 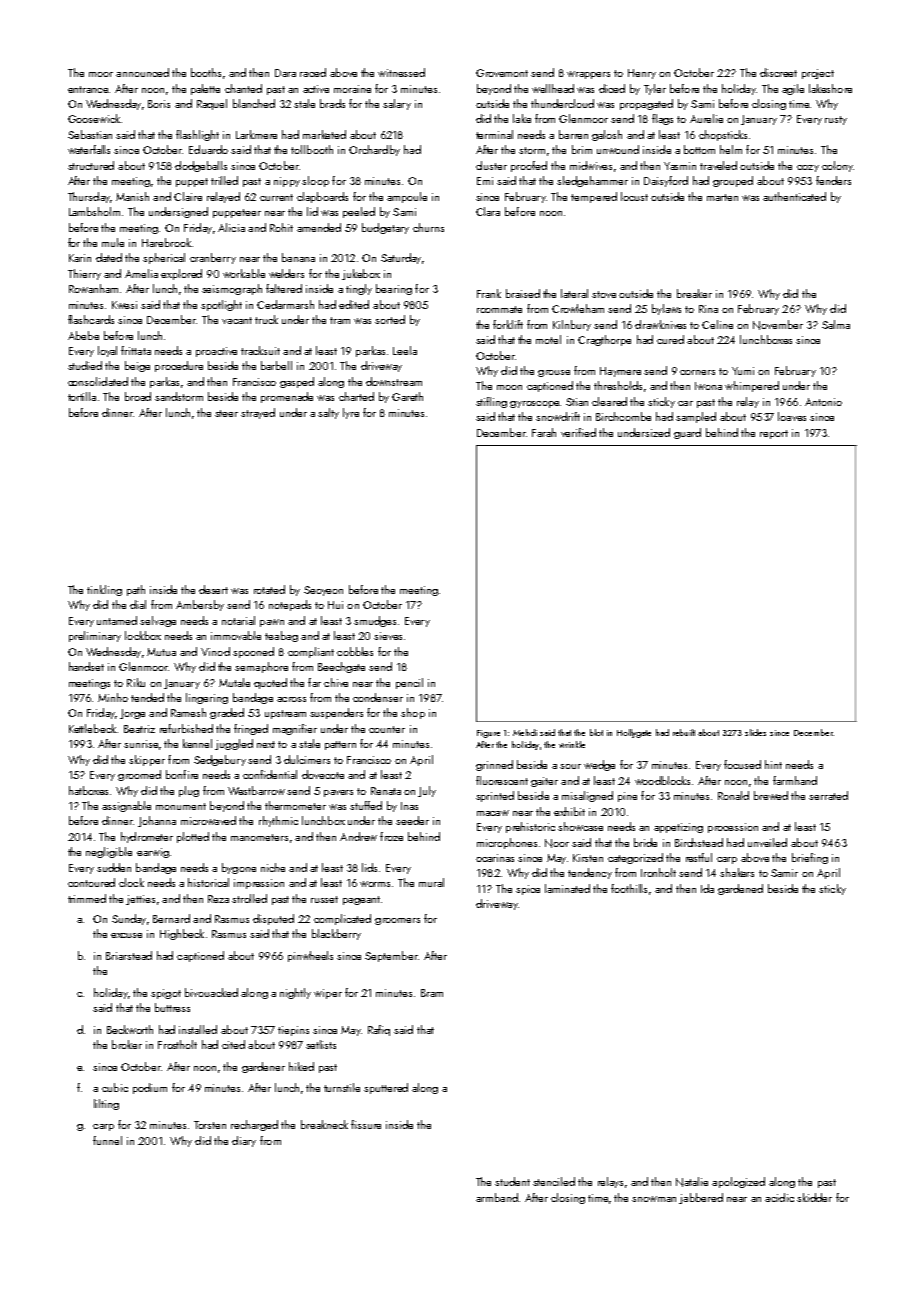 I want to click on Frank, so click(x=489, y=293).
